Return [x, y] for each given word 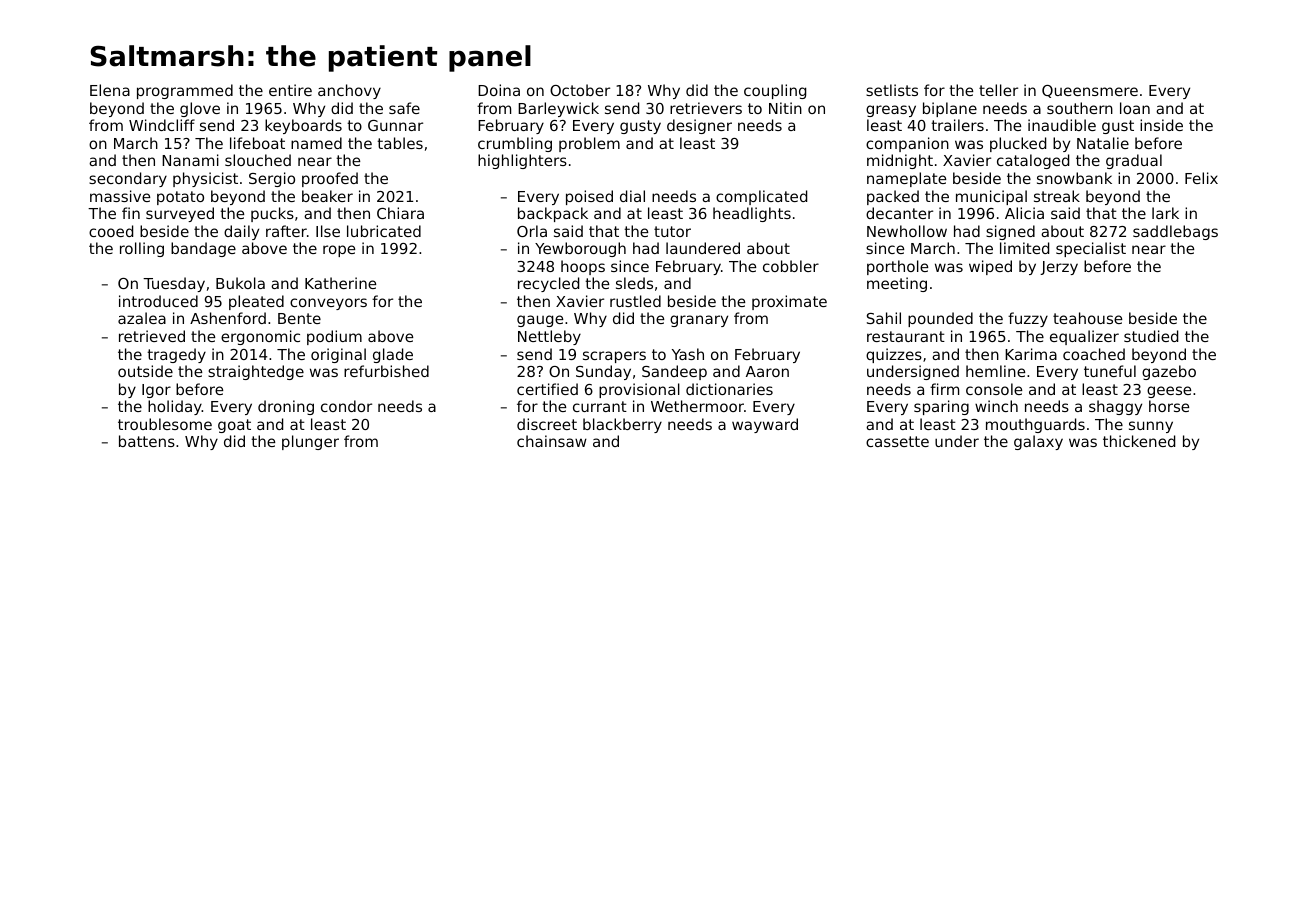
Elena [110, 90]
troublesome [165, 424]
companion [907, 144]
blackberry [622, 425]
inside [1161, 125]
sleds [634, 283]
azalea [142, 318]
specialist [1091, 249]
